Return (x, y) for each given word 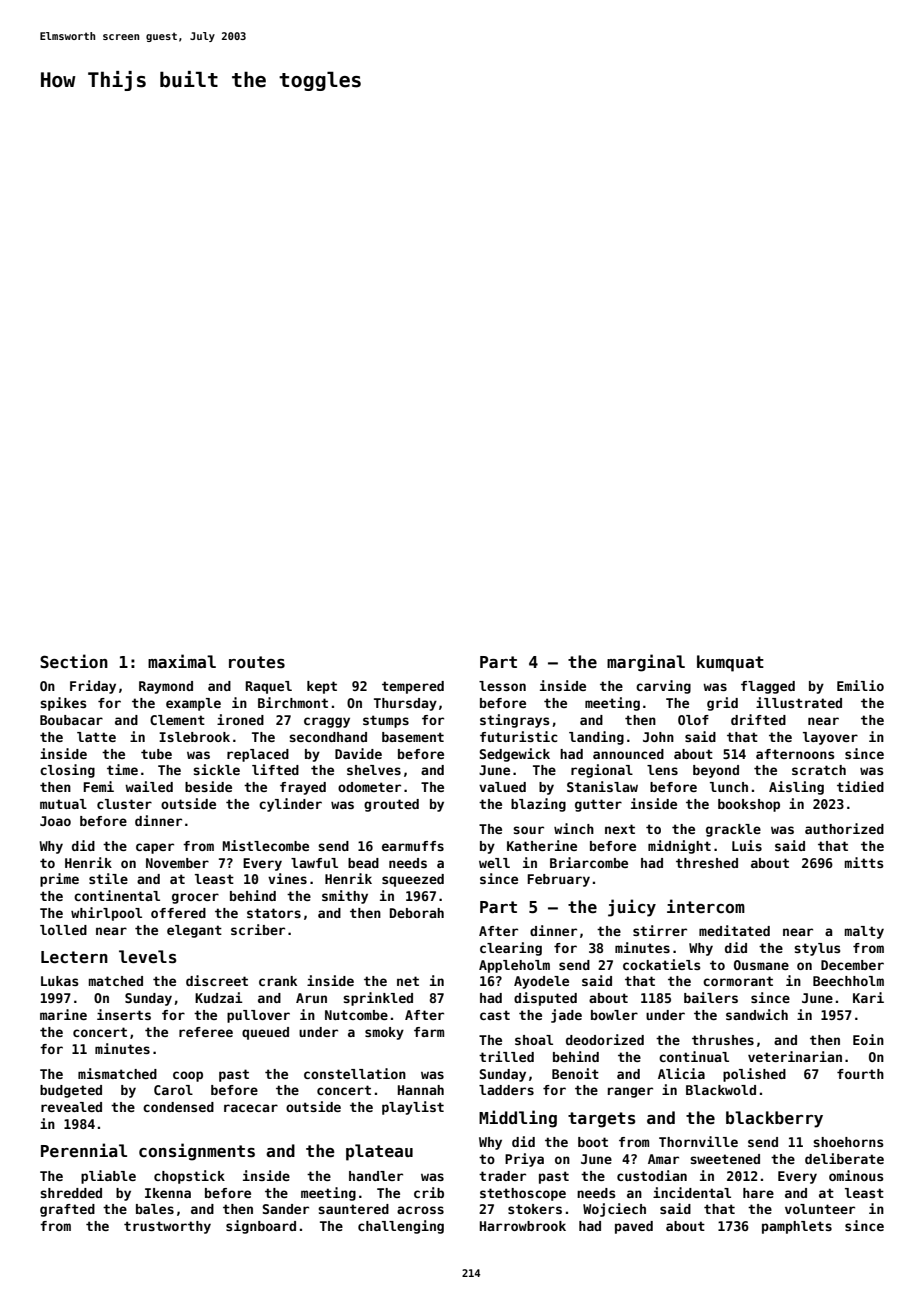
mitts (864, 862)
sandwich (757, 1014)
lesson (502, 686)
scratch (819, 770)
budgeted (71, 1091)
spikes (63, 704)
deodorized (605, 1039)
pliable (108, 1177)
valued (502, 787)
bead (363, 863)
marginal (646, 663)
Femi (98, 786)
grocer (195, 898)
